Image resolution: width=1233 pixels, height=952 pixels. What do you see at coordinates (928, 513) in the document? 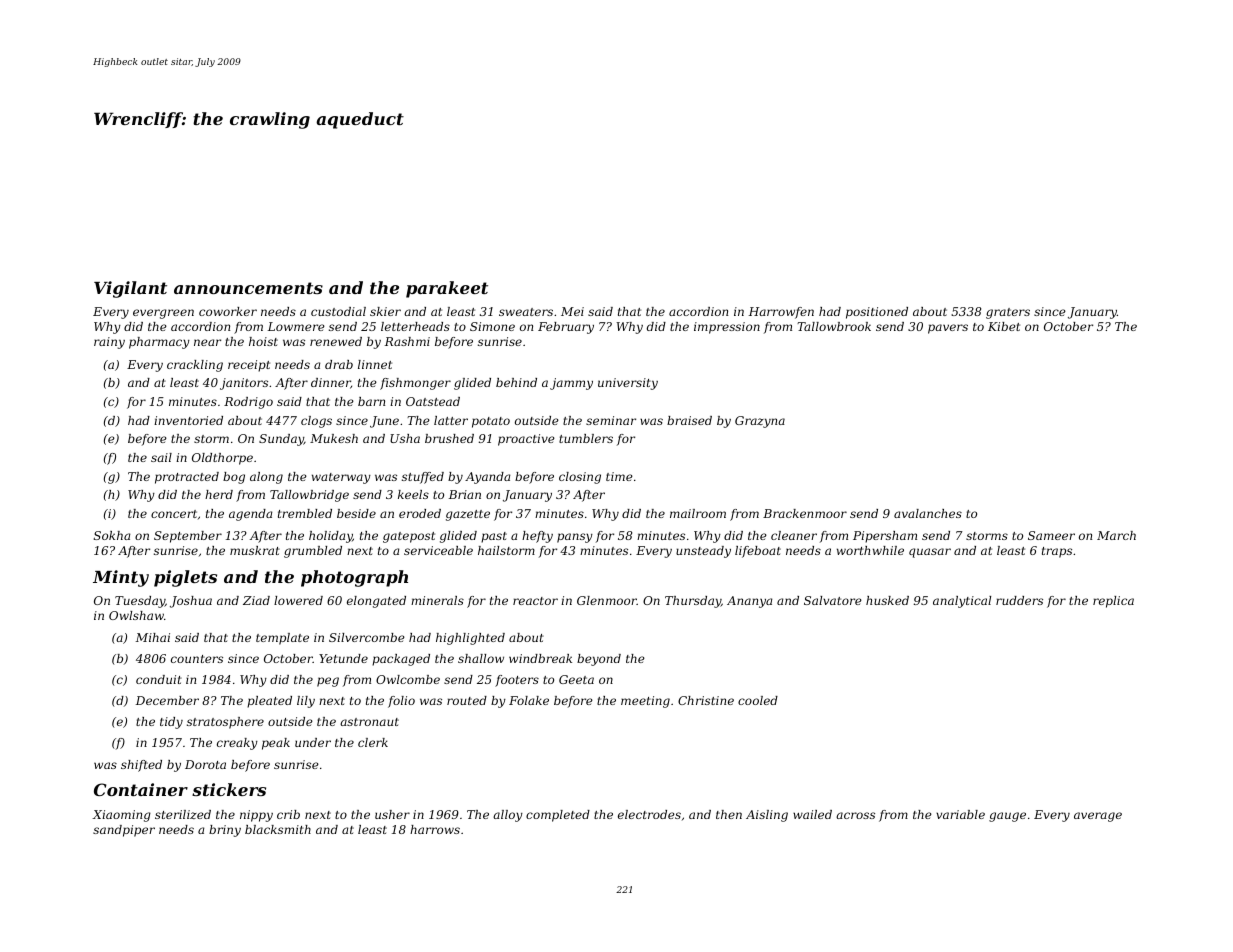
I see `avalanches` at bounding box center [928, 513].
